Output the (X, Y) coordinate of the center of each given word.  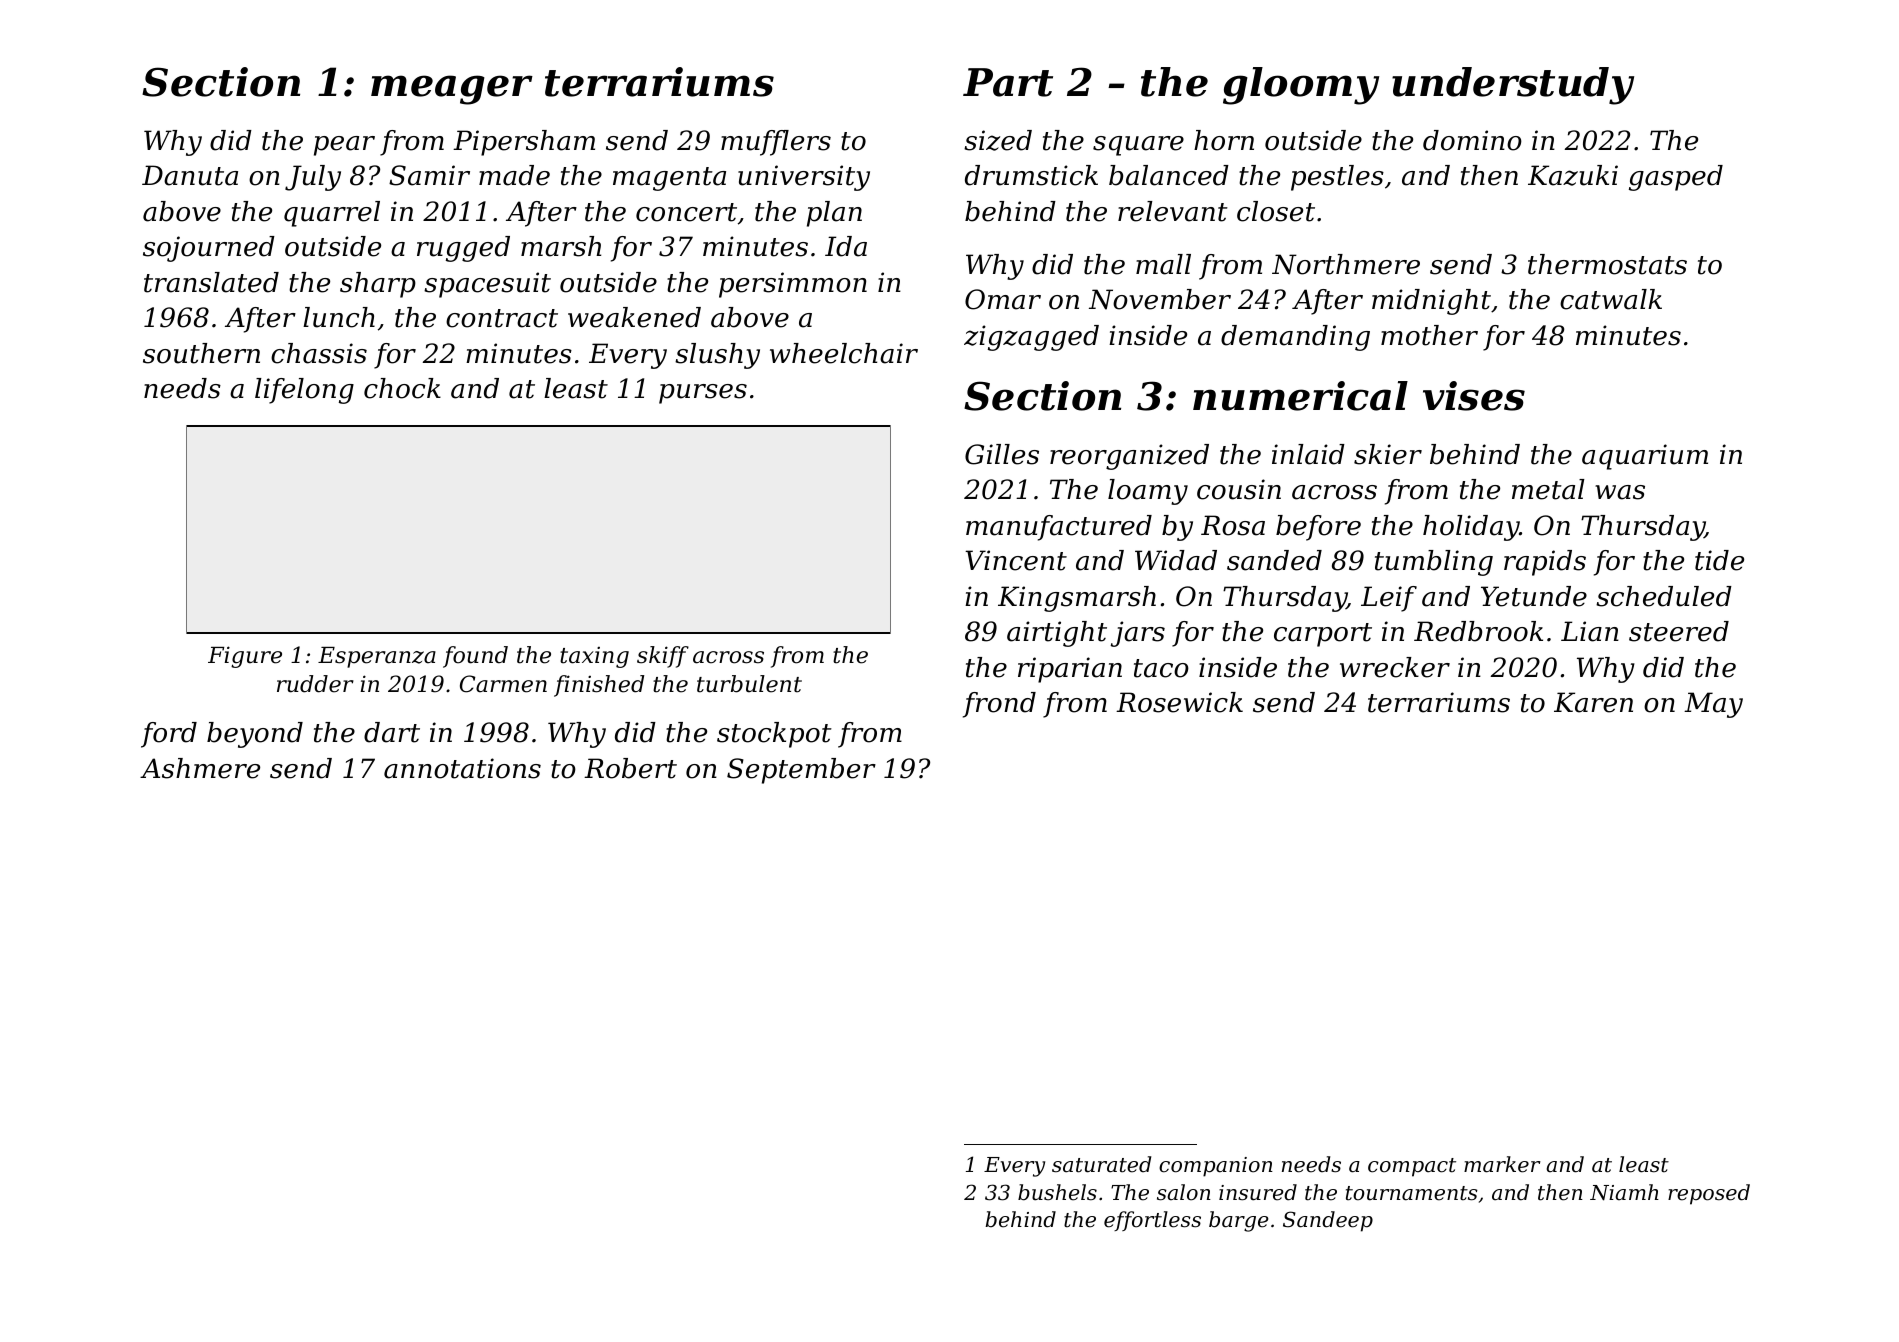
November (1160, 299)
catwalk (1611, 299)
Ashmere (200, 768)
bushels (1057, 1192)
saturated (1101, 1164)
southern (201, 353)
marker (1502, 1164)
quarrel (332, 214)
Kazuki (1573, 175)
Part (1008, 82)
